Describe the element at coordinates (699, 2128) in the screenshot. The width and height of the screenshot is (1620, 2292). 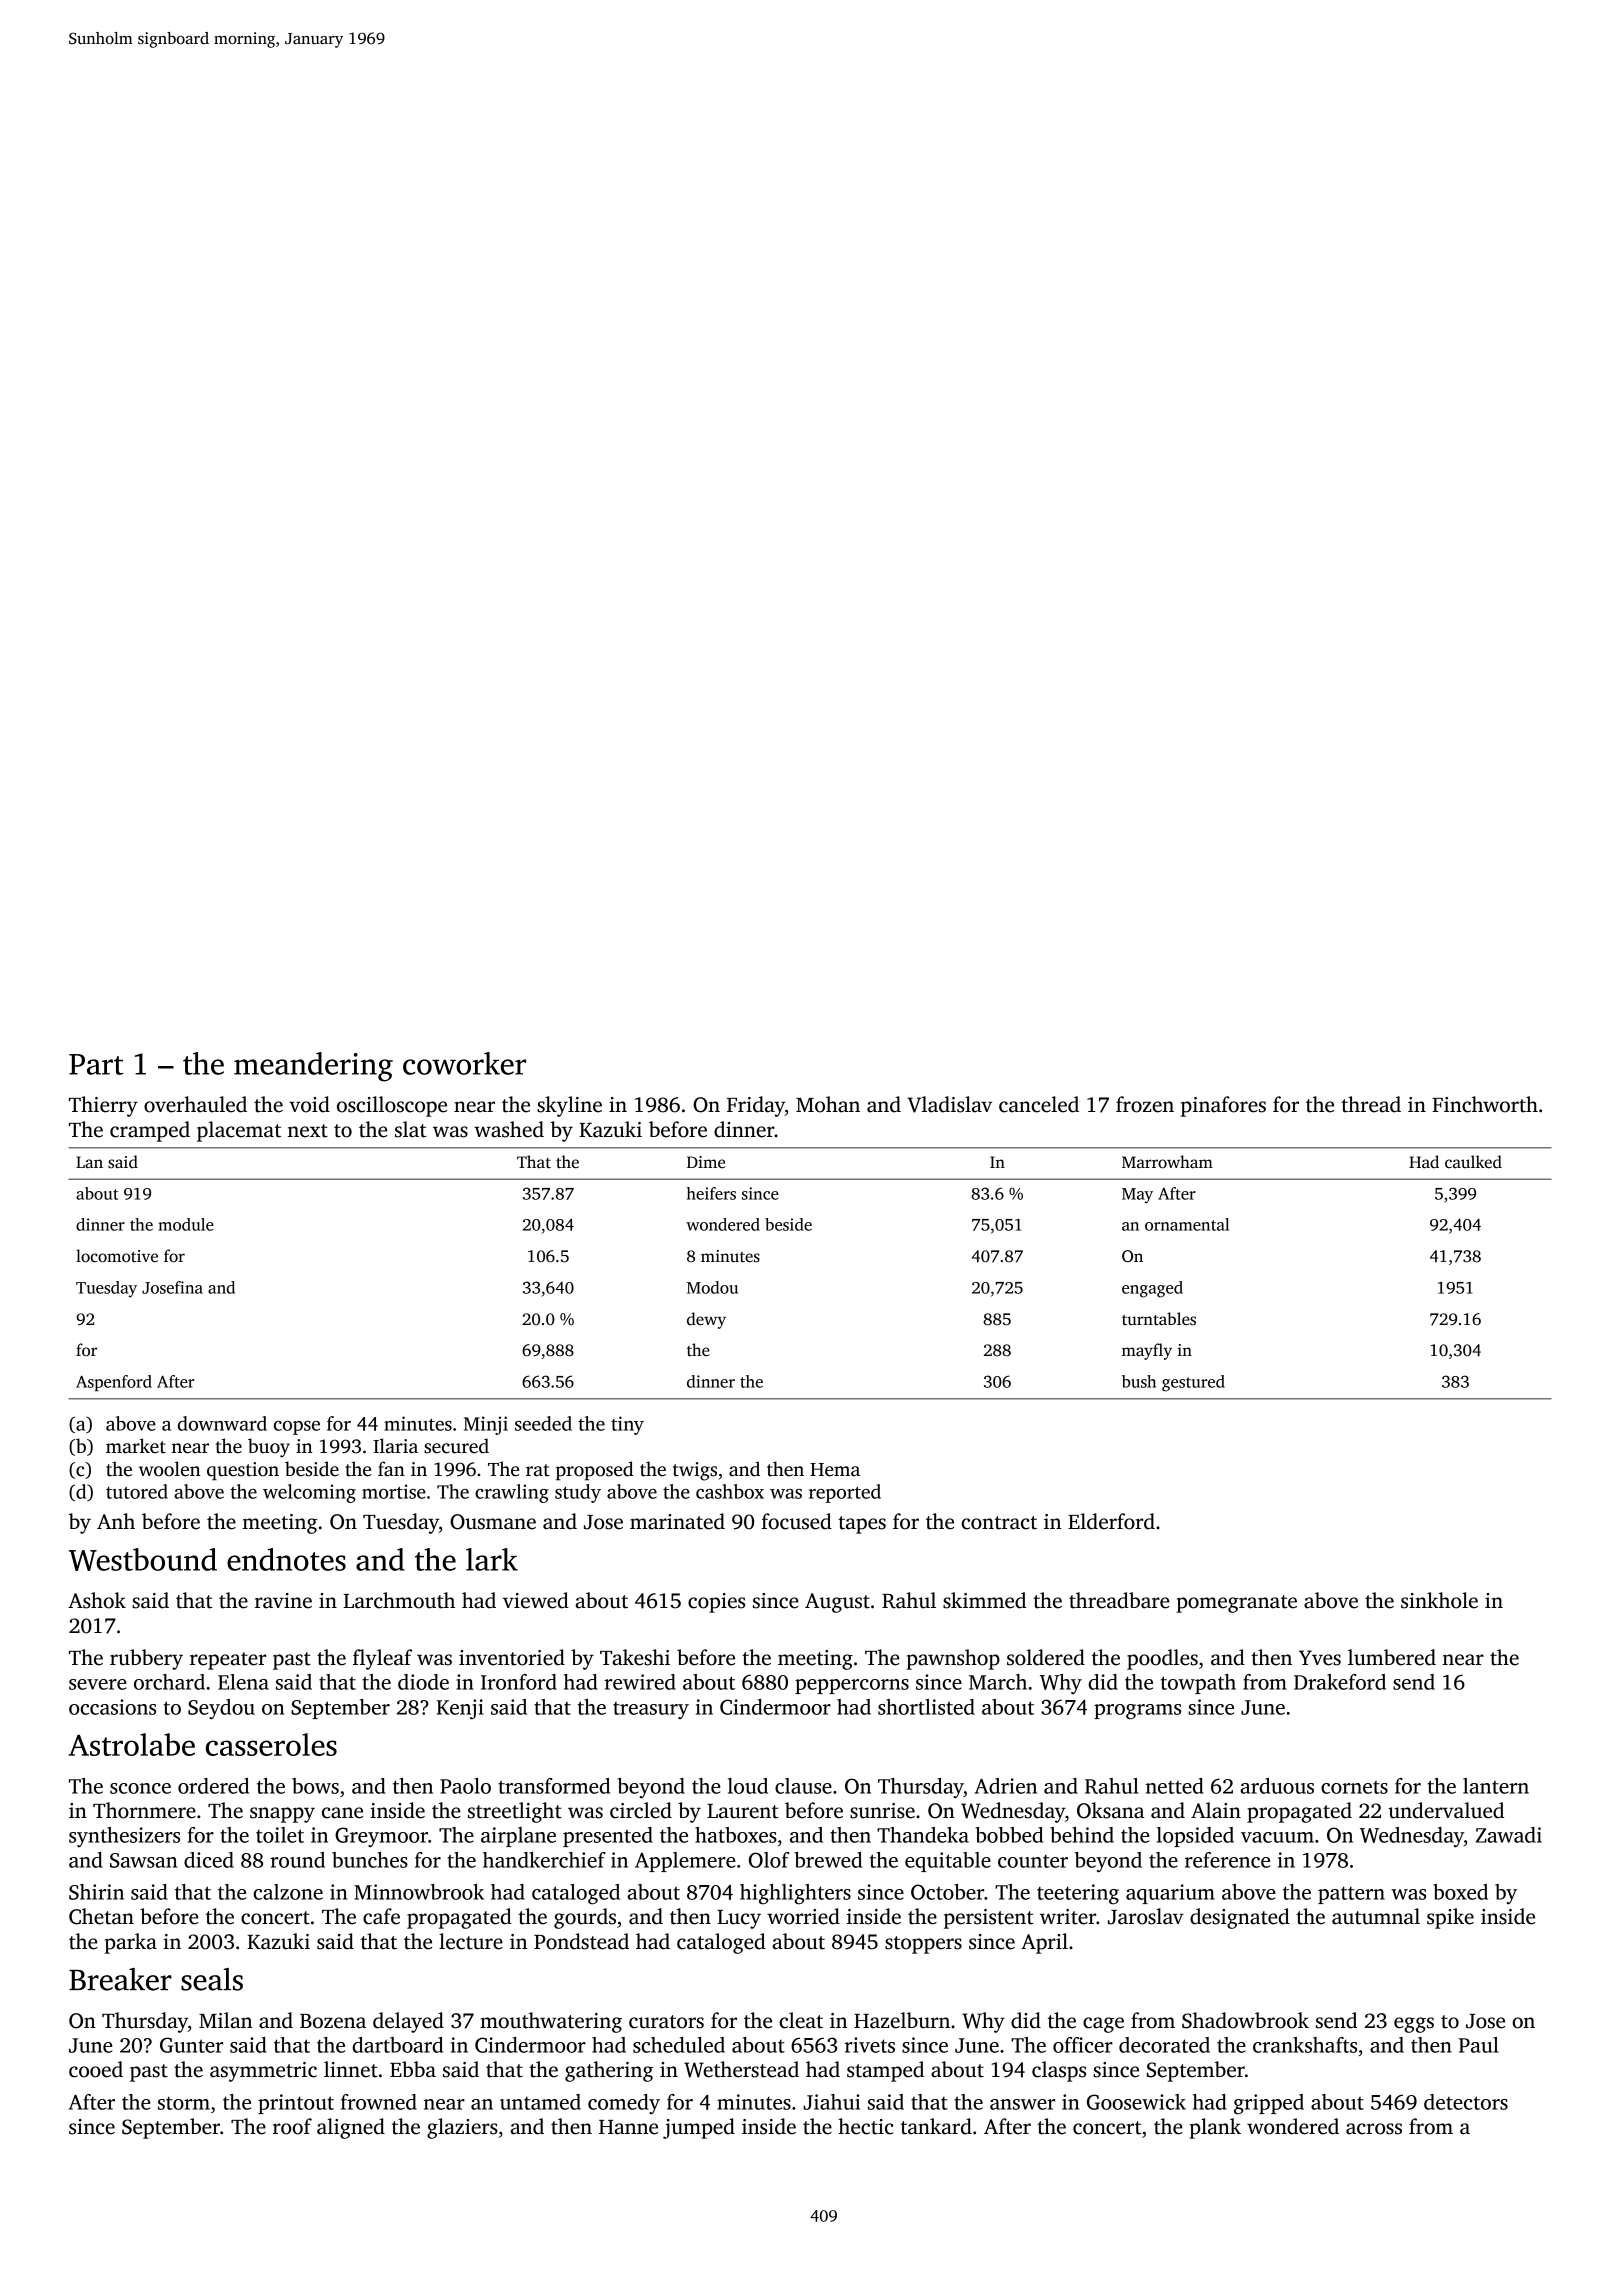
I see `jumped` at that location.
